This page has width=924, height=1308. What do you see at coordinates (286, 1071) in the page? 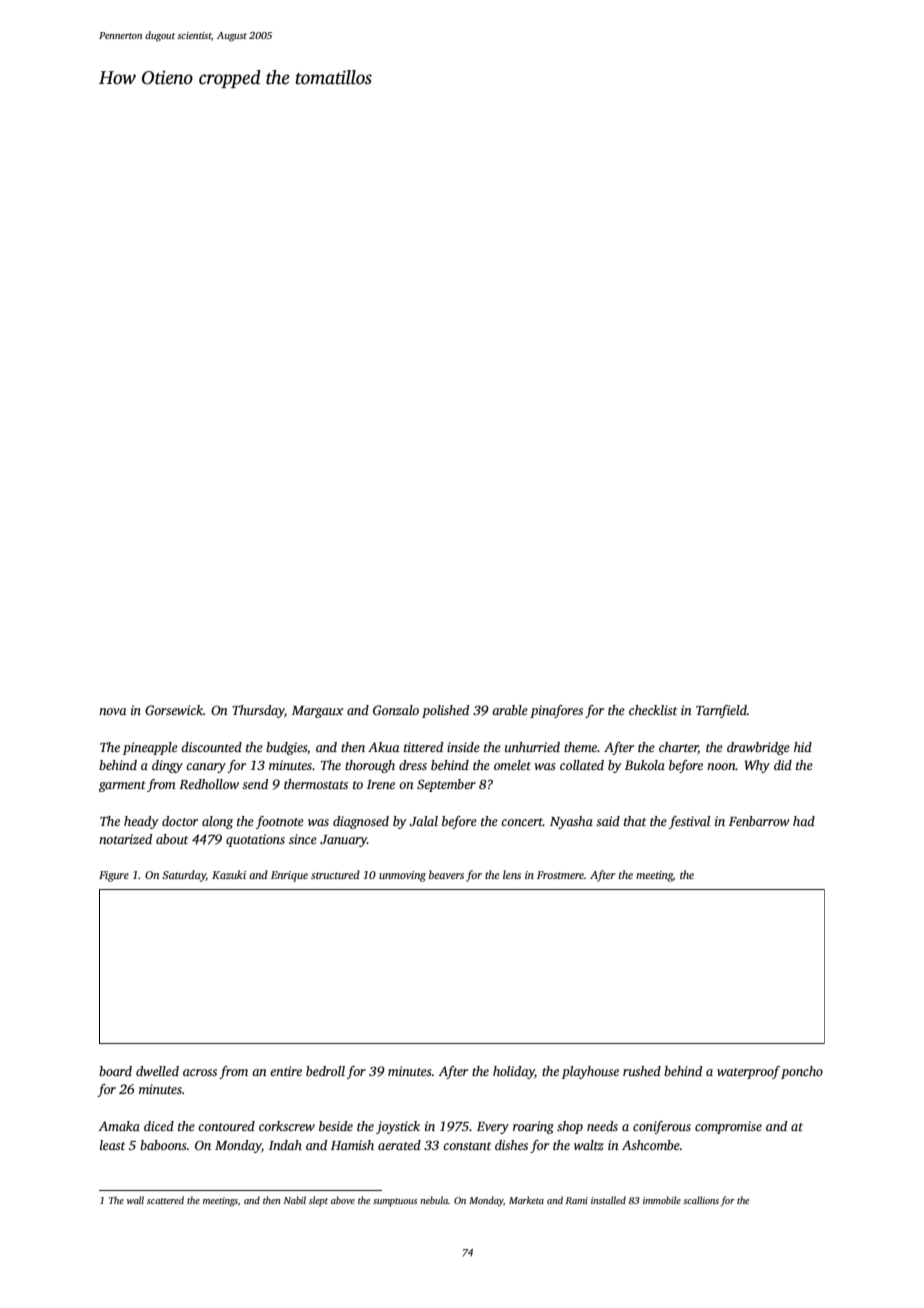
I see `entire` at bounding box center [286, 1071].
